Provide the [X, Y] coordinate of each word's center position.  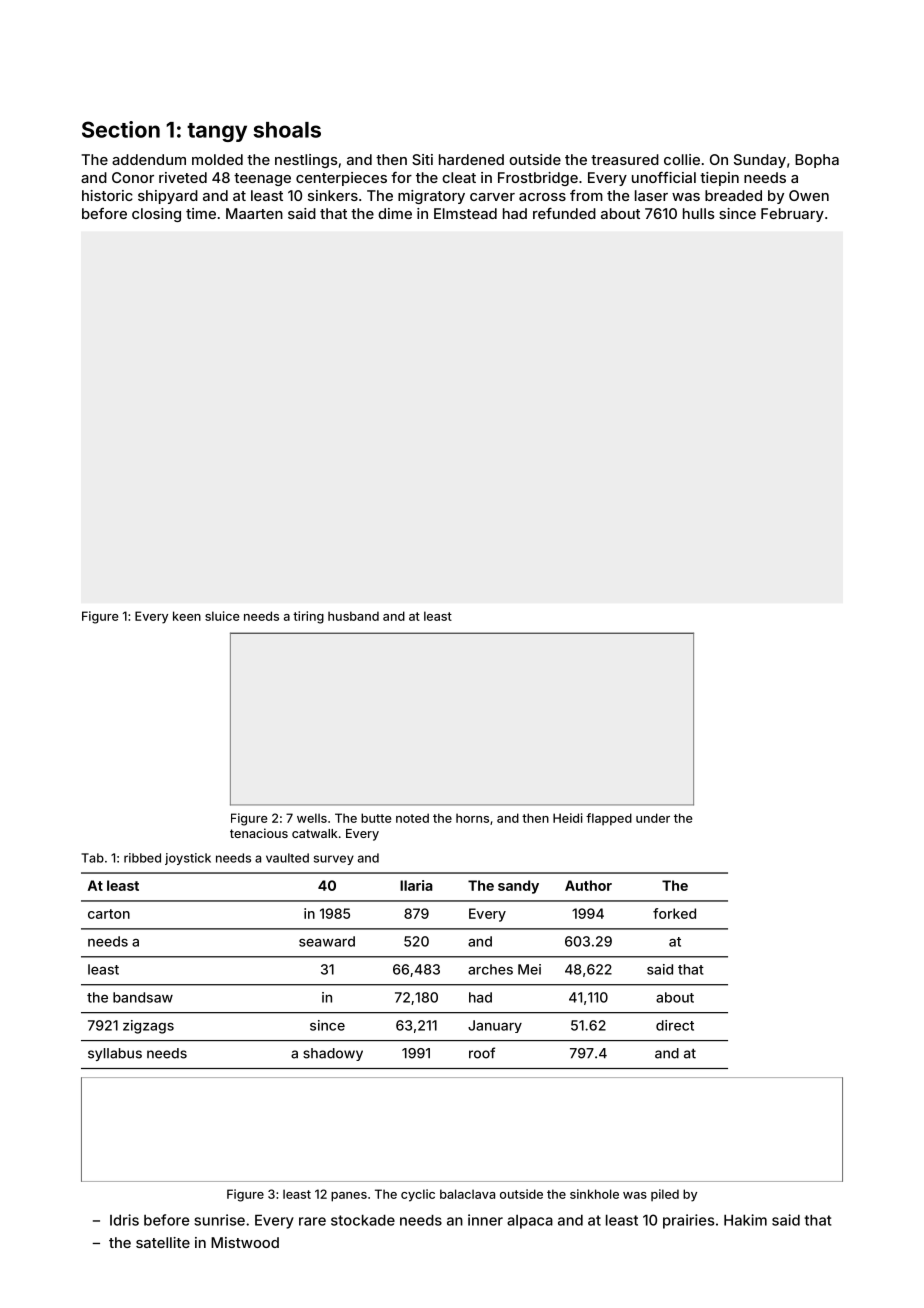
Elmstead [465, 213]
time [201, 213]
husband [353, 616]
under [653, 818]
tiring [308, 617]
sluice [222, 616]
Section [121, 129]
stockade [363, 1220]
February [792, 215]
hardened [471, 159]
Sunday [760, 161]
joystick [188, 859]
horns [472, 818]
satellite [163, 1242]
